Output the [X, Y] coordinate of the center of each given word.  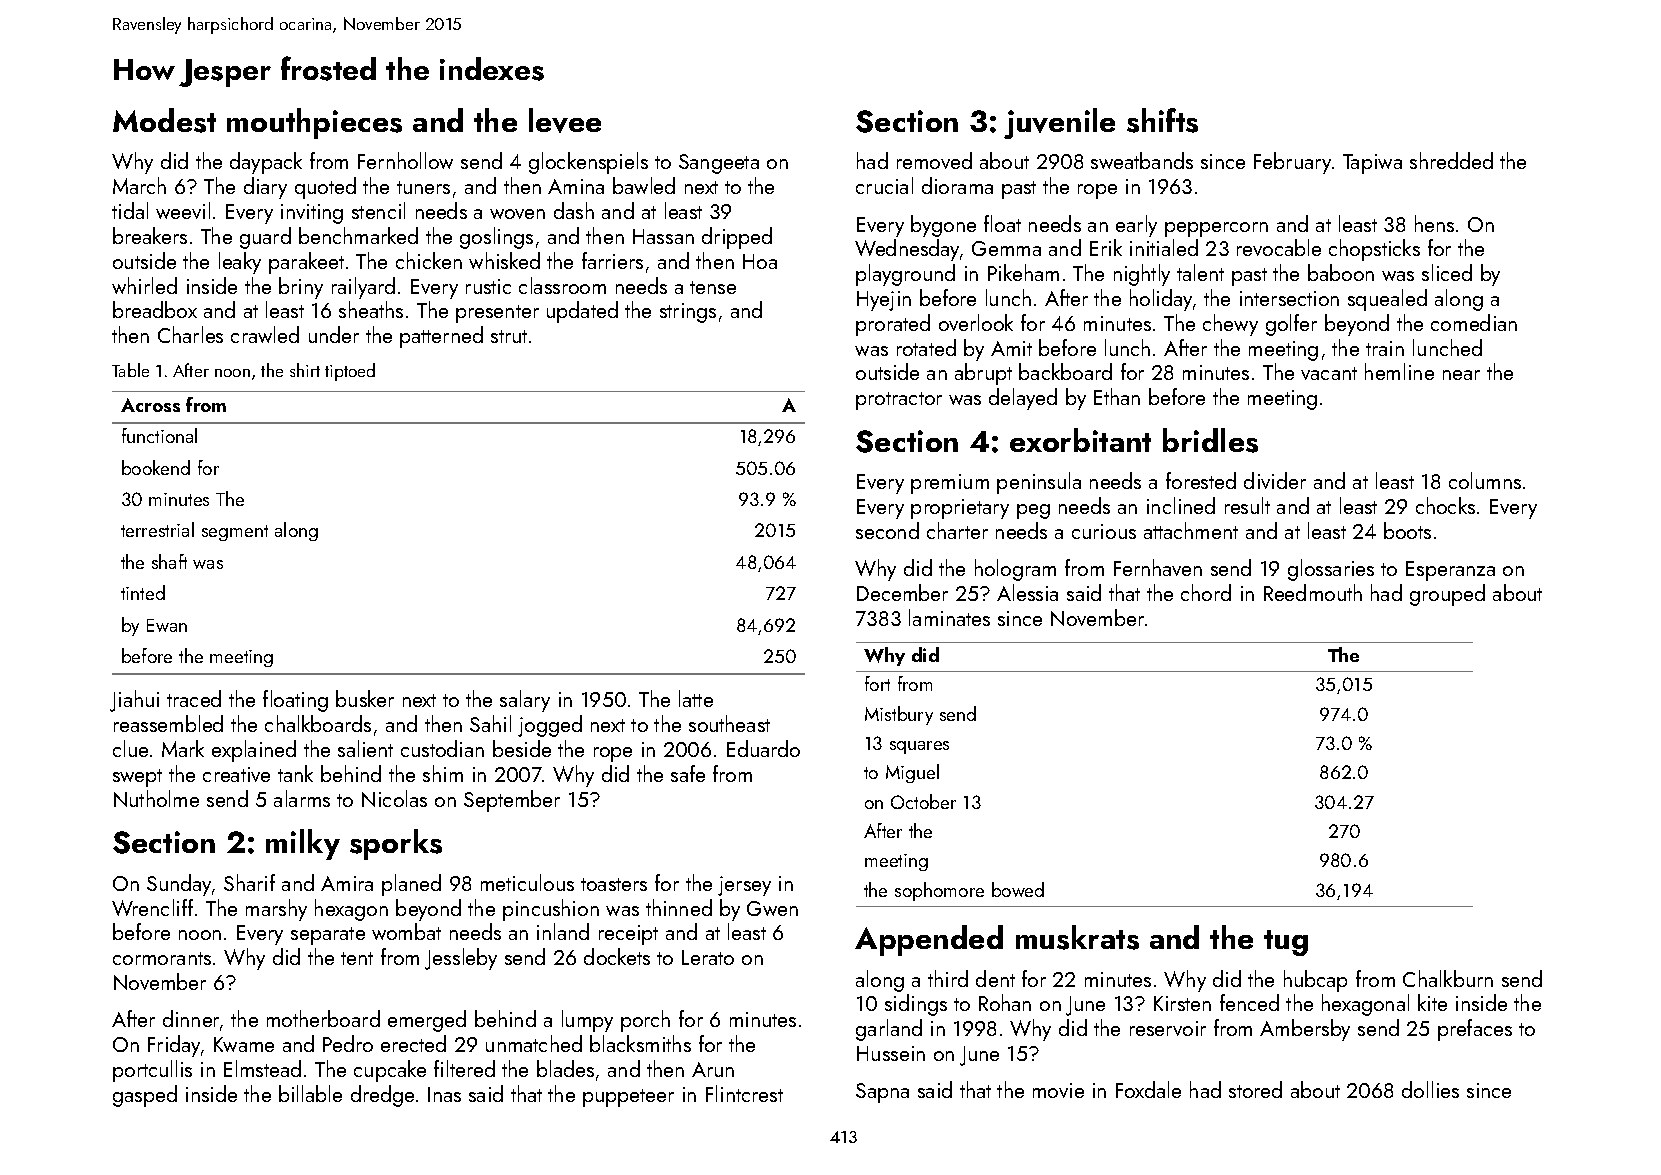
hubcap [1315, 981]
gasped [145, 1096]
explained [254, 751]
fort [877, 683]
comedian [1474, 322]
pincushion [551, 910]
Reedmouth [1313, 592]
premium [950, 484]
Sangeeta [719, 164]
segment [235, 533]
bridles [1210, 440]
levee [565, 120]
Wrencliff [152, 907]
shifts [1162, 120]
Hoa [760, 261]
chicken [429, 260]
